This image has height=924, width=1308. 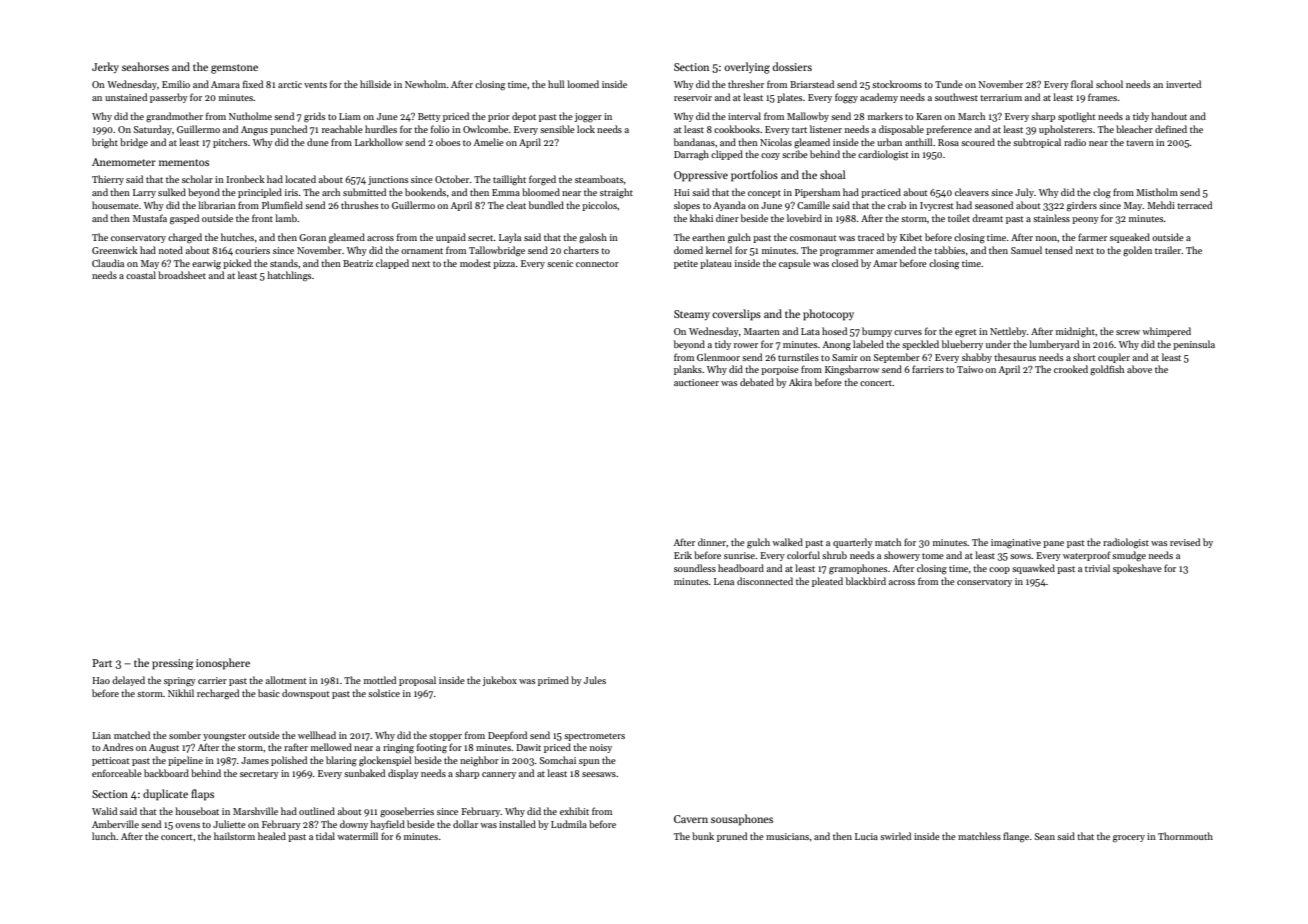 What do you see at coordinates (117, 773) in the image?
I see `enforceable` at bounding box center [117, 773].
